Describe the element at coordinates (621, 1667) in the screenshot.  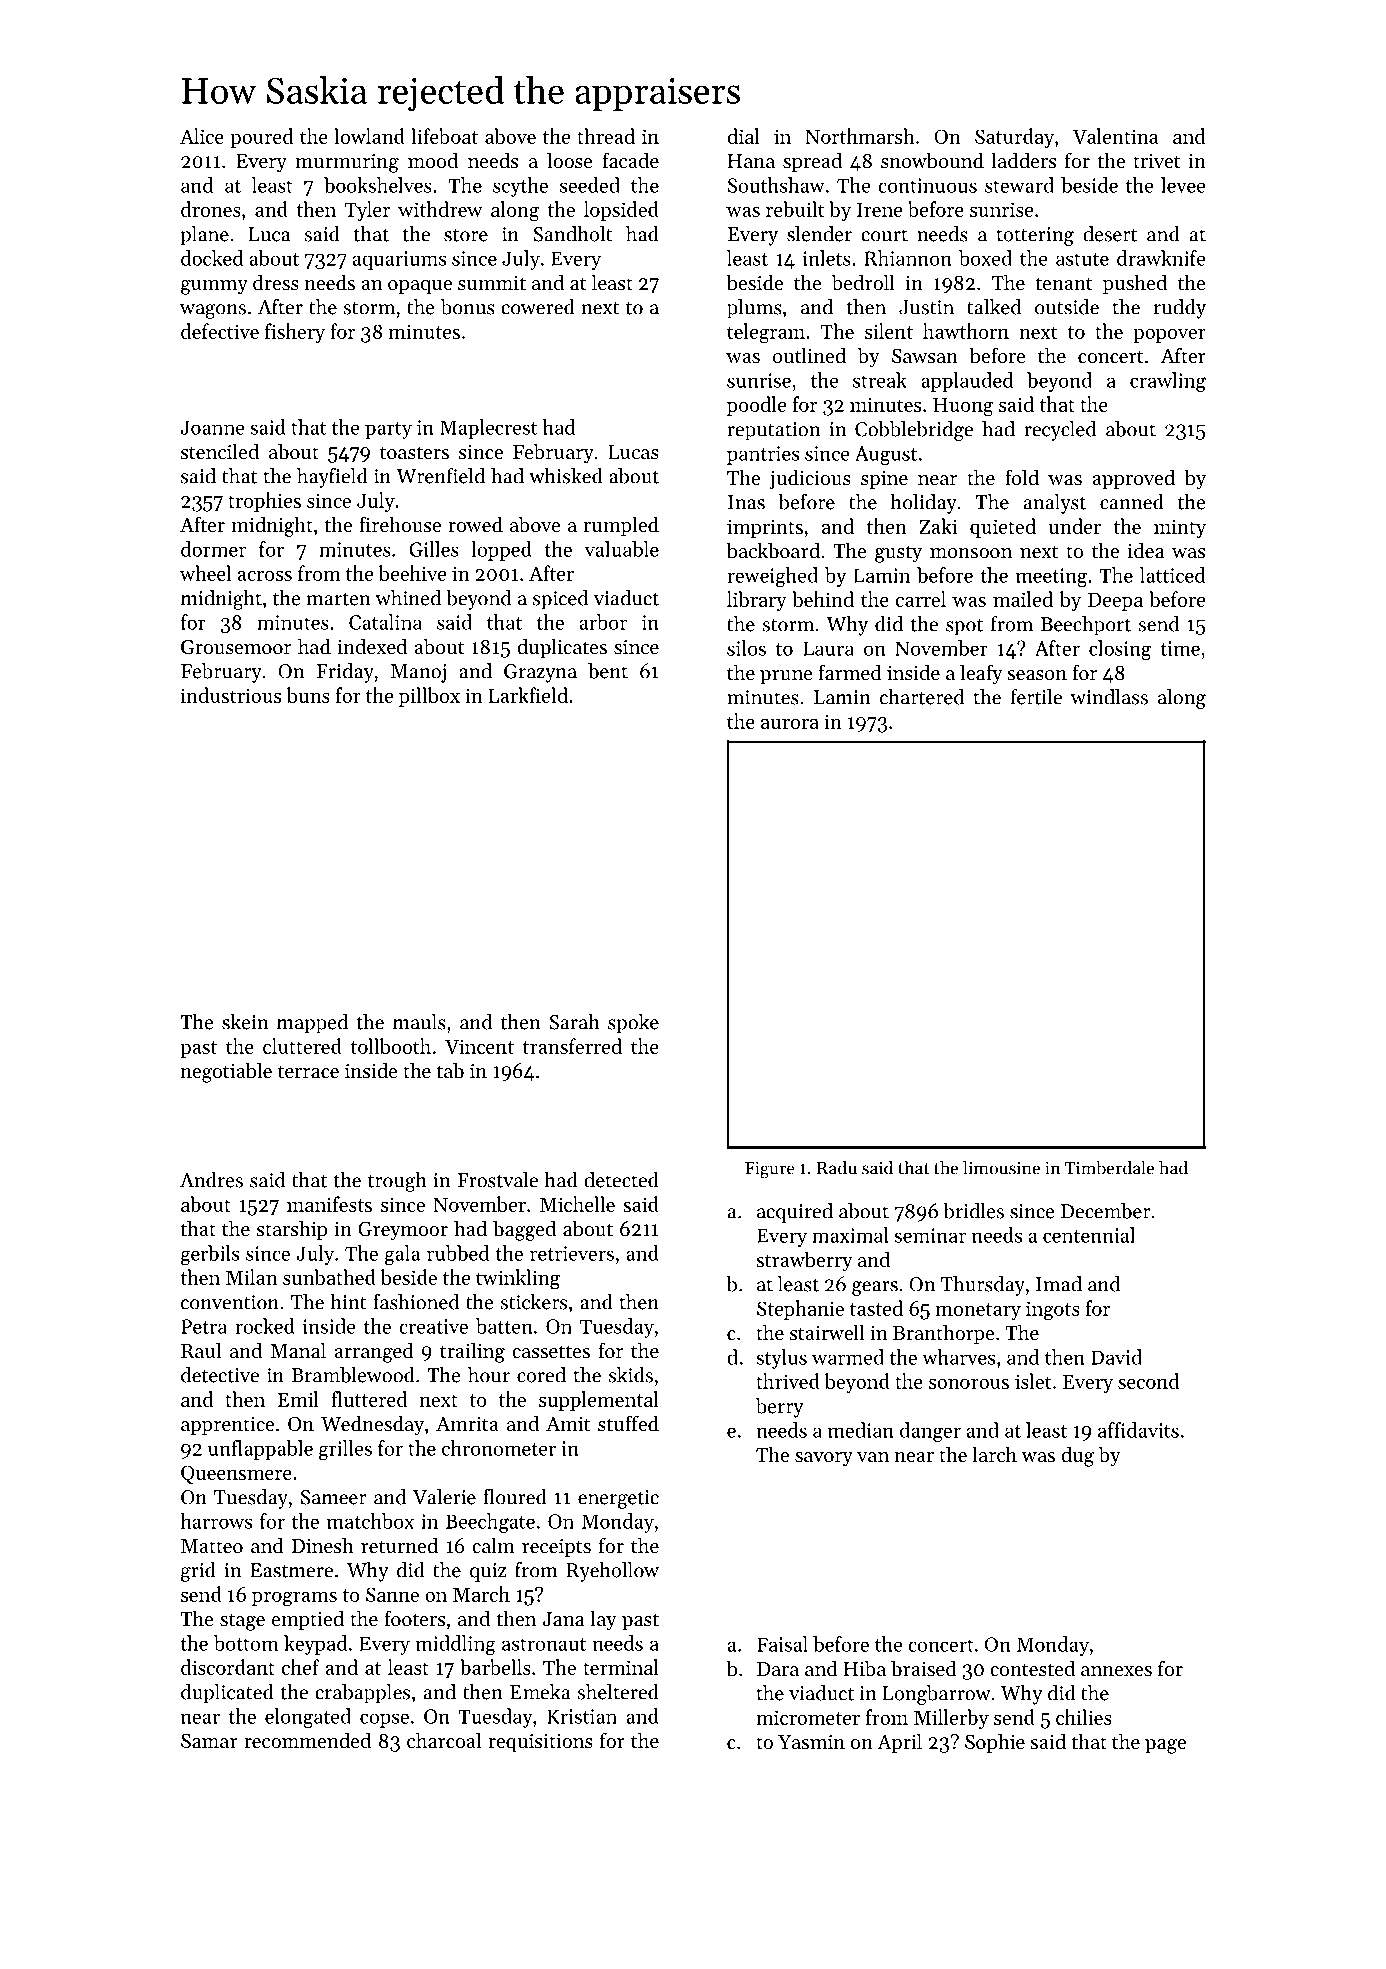
I see `terminal` at that location.
